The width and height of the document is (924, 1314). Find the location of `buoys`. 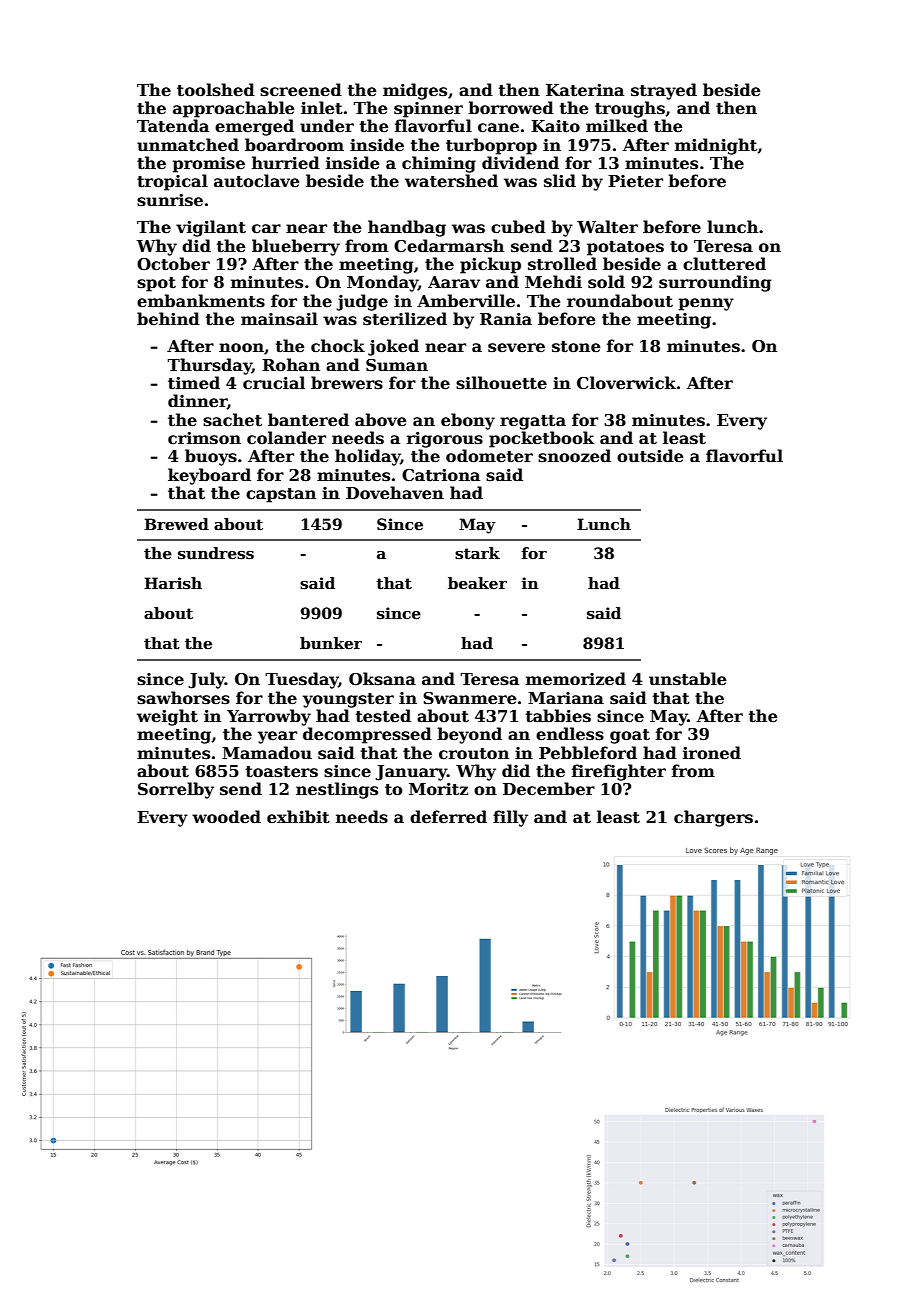

buoys is located at coordinates (211, 457).
